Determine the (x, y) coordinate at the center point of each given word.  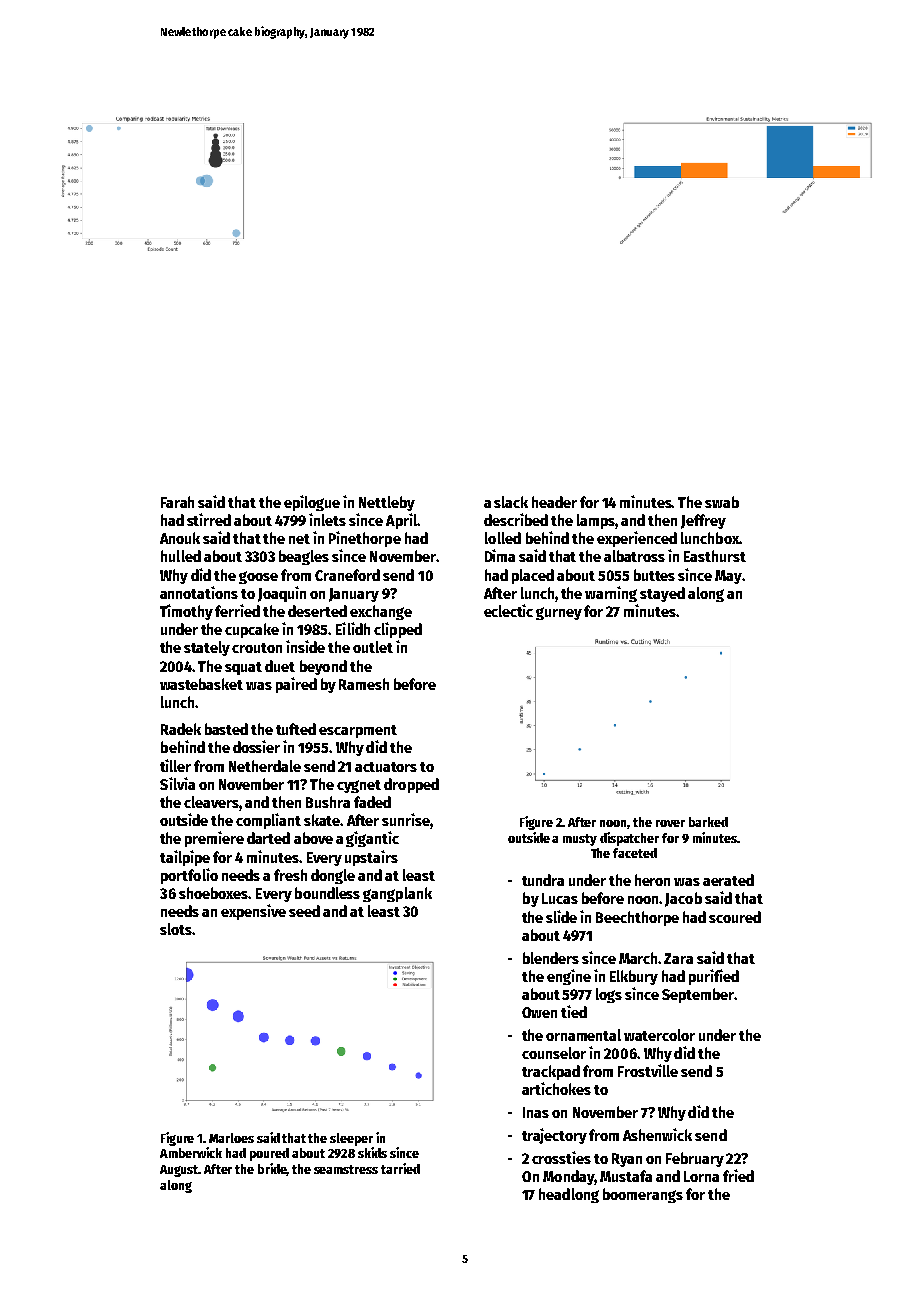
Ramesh (364, 684)
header (554, 502)
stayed (662, 594)
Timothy (186, 612)
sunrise (406, 819)
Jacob (683, 899)
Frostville (648, 1070)
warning (611, 594)
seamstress (346, 1169)
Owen (539, 1012)
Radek (181, 729)
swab (722, 502)
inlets (327, 519)
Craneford (347, 575)
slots (176, 929)
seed (304, 911)
